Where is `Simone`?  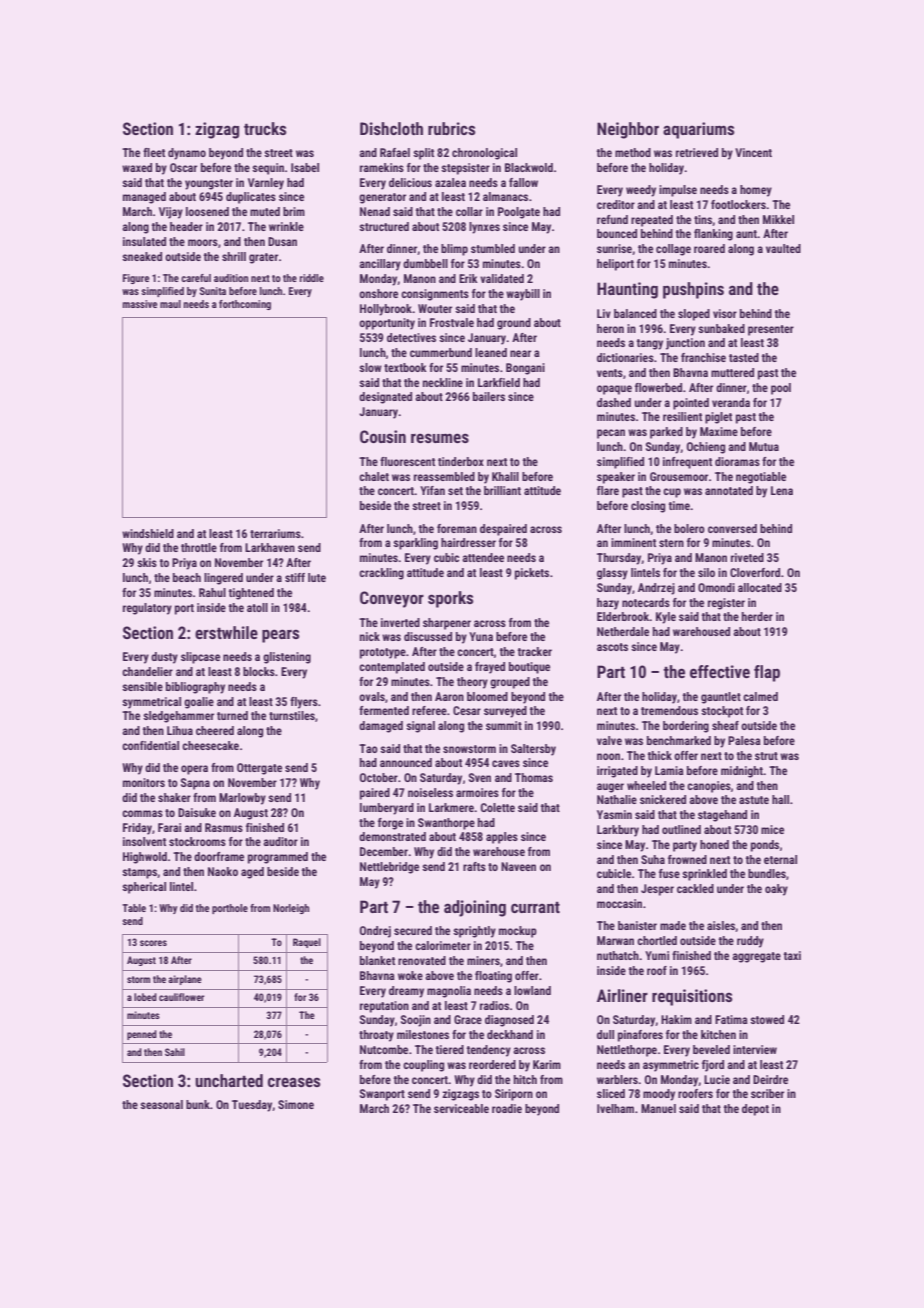 Simone is located at coordinates (296, 1104).
